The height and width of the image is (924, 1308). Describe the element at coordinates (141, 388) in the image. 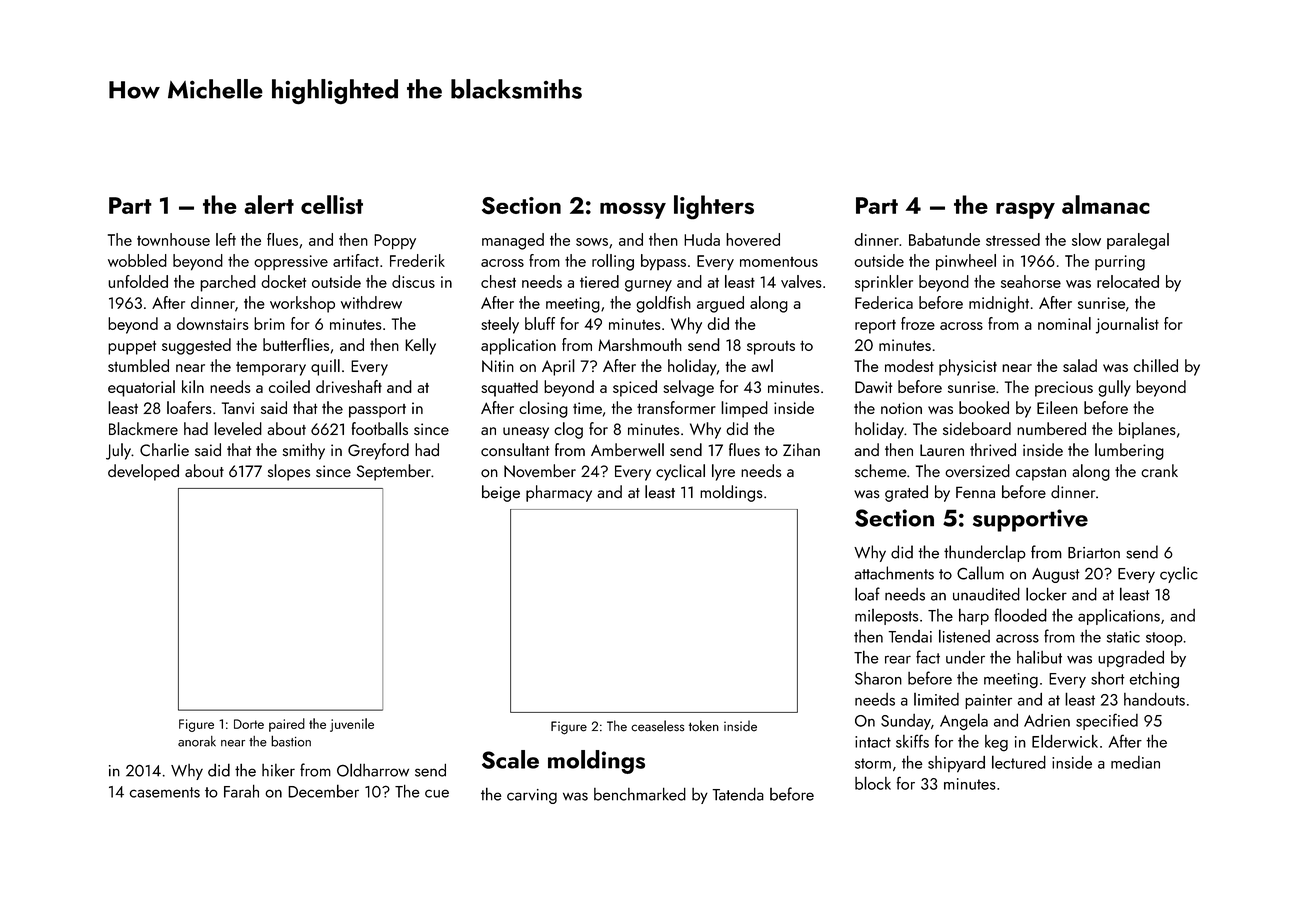

I see `equatorial` at that location.
